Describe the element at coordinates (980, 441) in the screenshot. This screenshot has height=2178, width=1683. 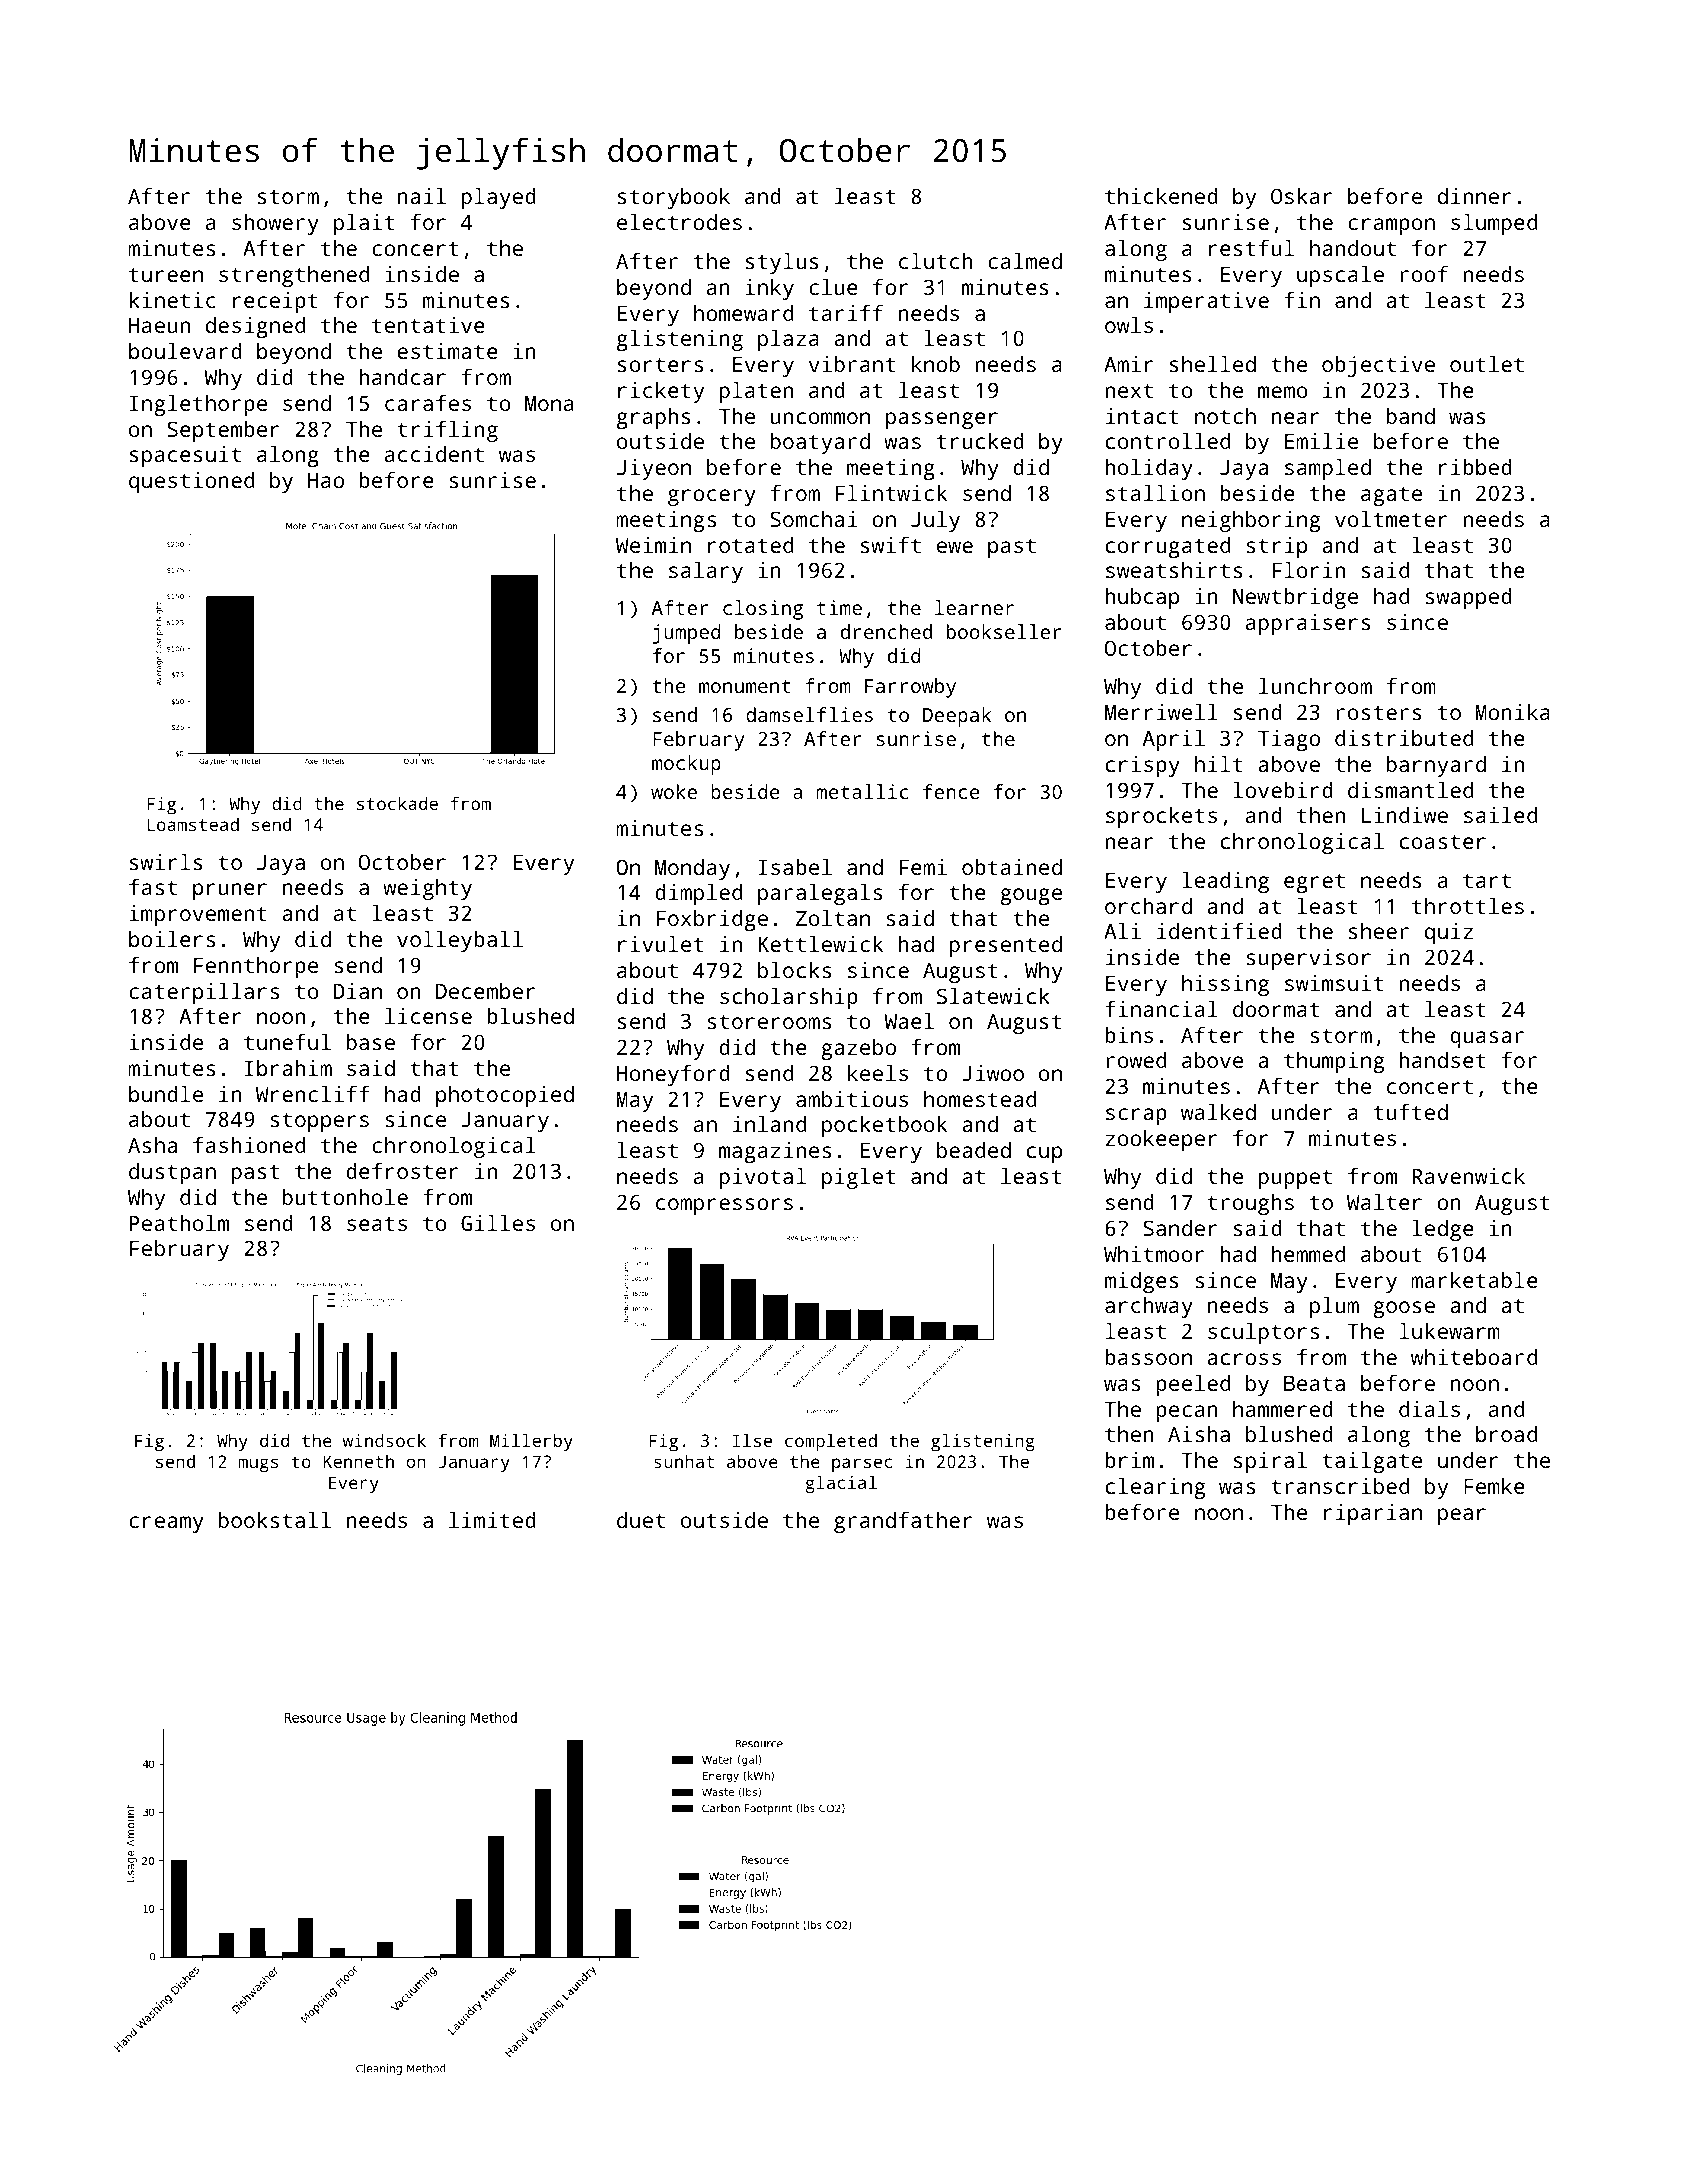
I see `trucked` at that location.
